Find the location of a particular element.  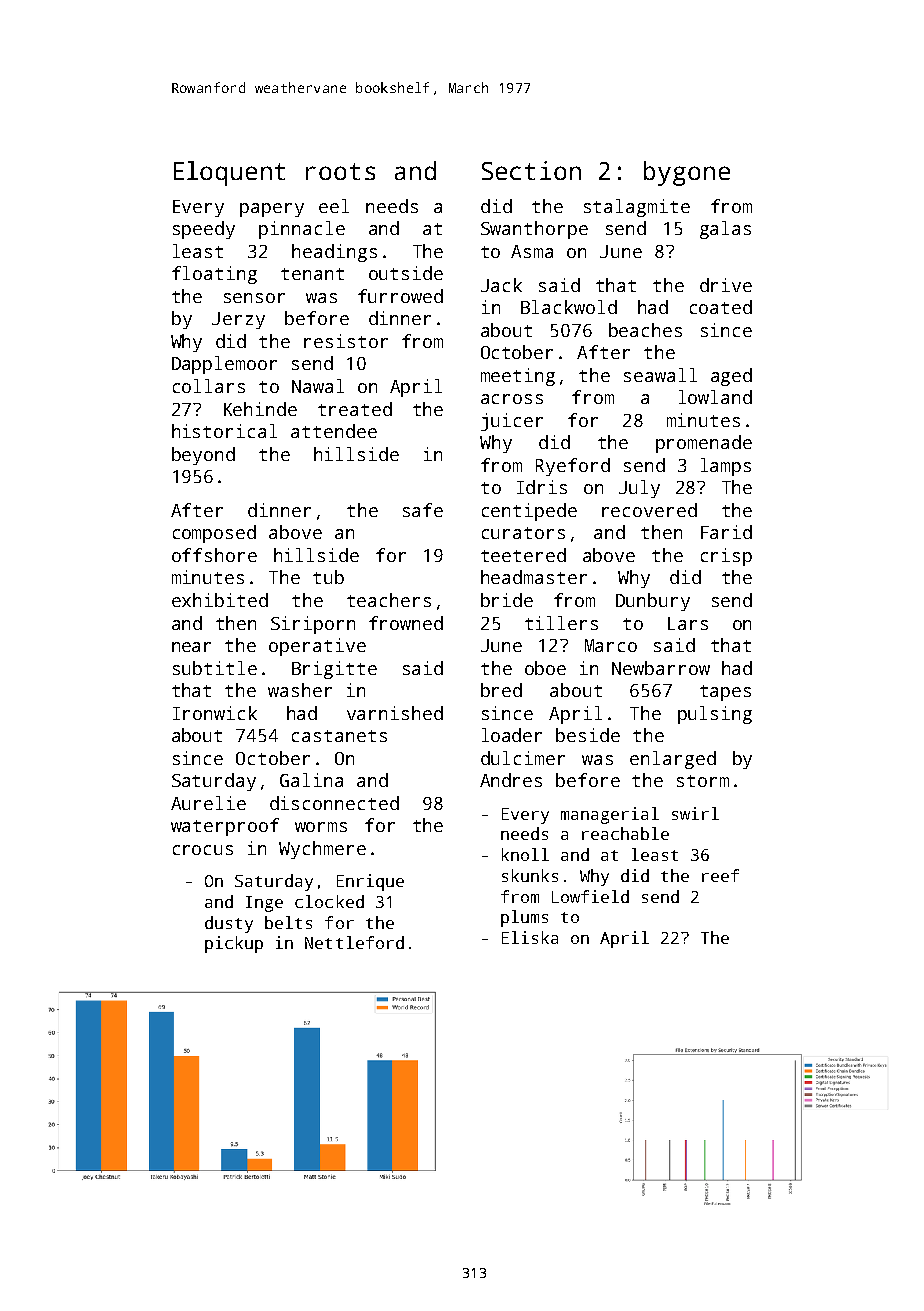

roots is located at coordinates (340, 171).
